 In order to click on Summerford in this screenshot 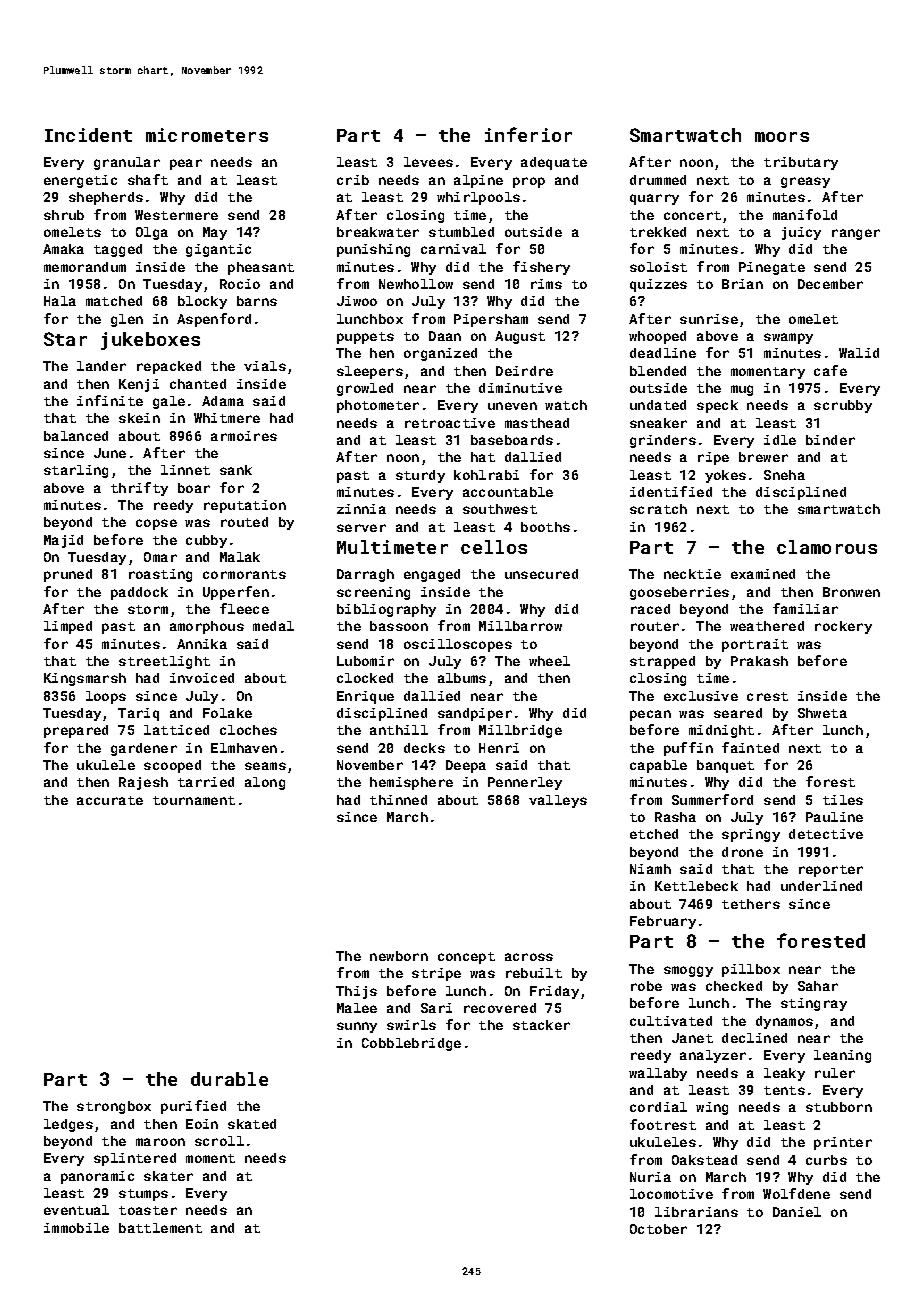, I will do `click(712, 799)`.
